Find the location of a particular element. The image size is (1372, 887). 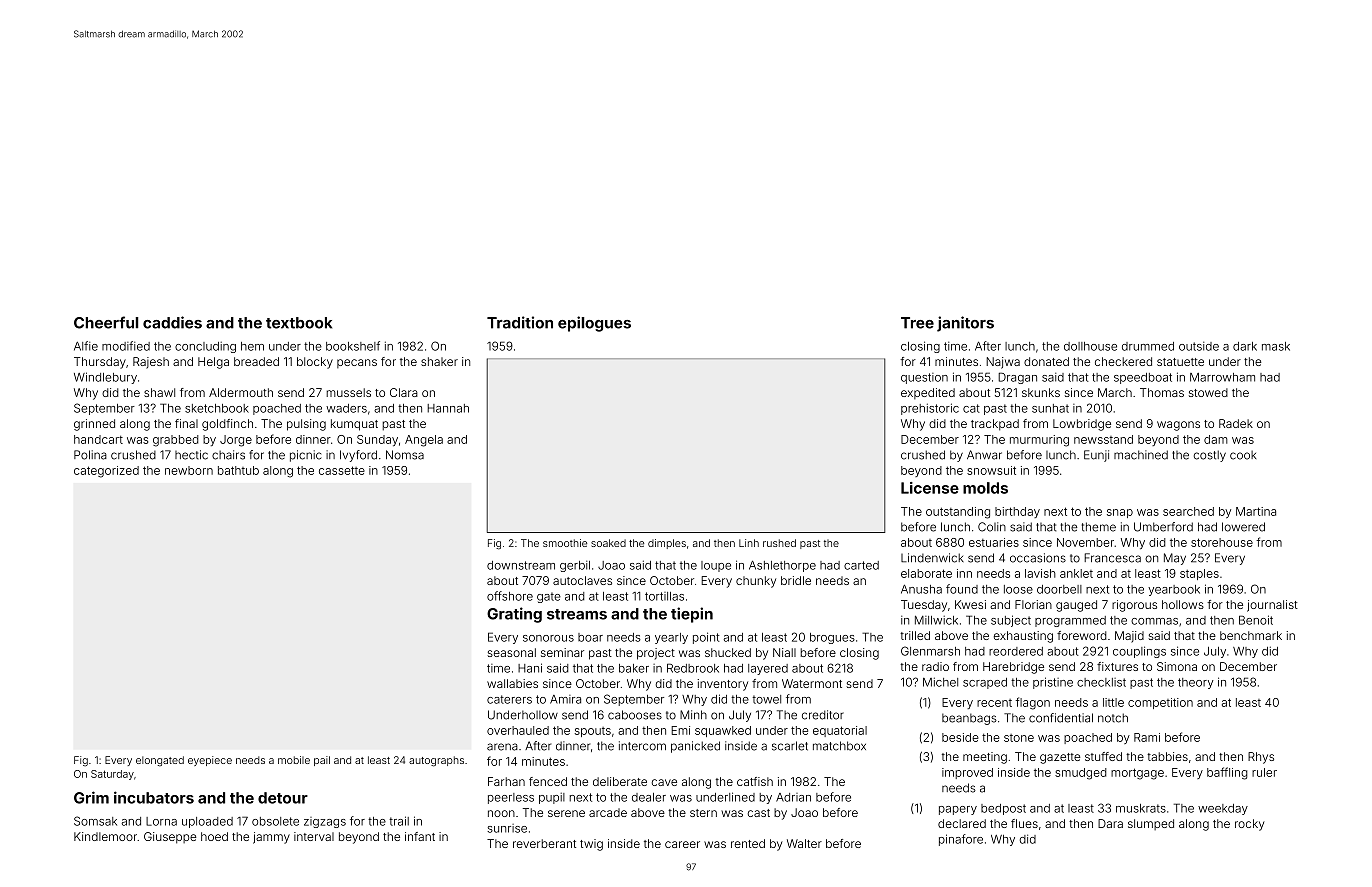

baker is located at coordinates (634, 668).
